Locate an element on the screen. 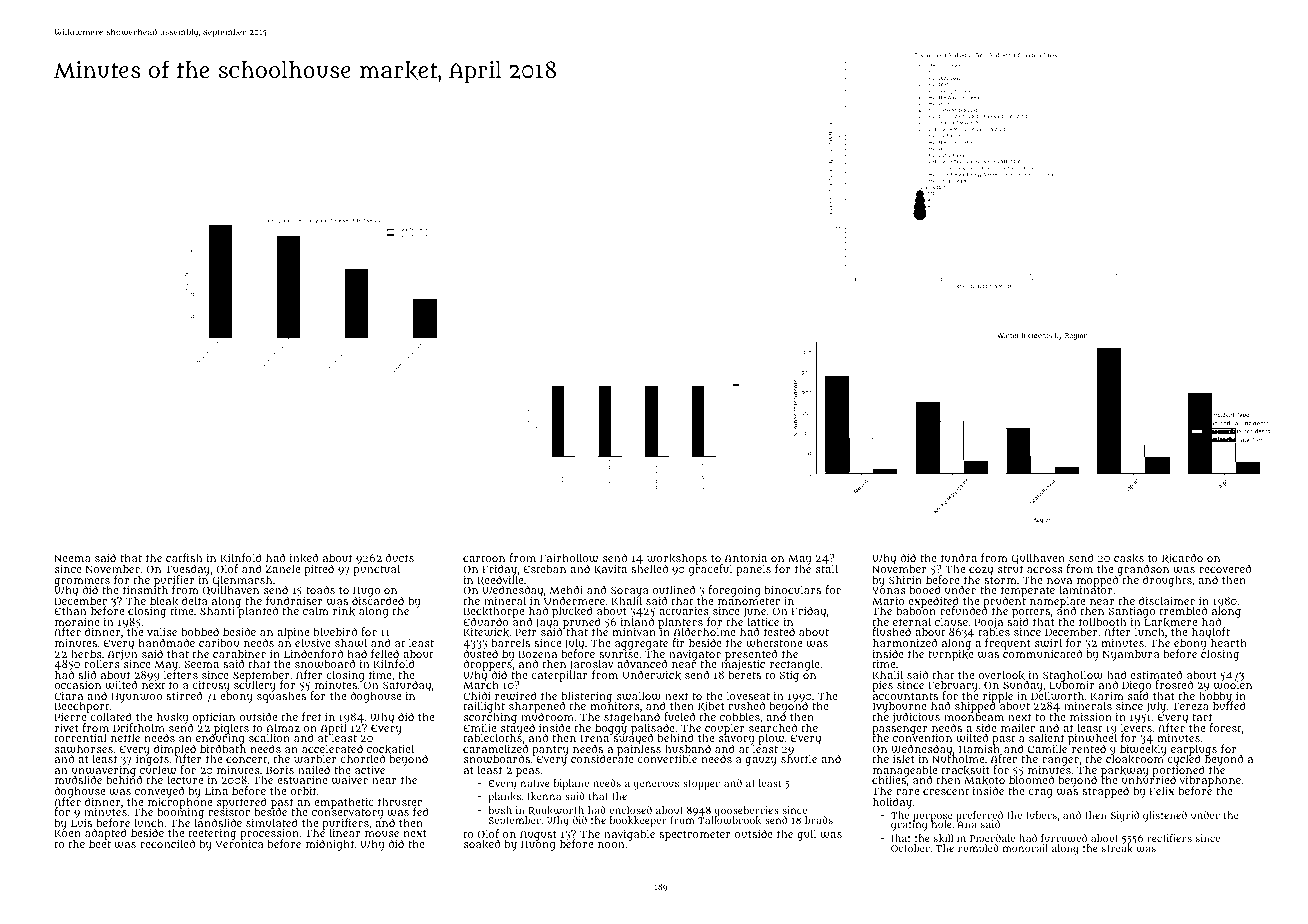  Nyambura is located at coordinates (1131, 655).
